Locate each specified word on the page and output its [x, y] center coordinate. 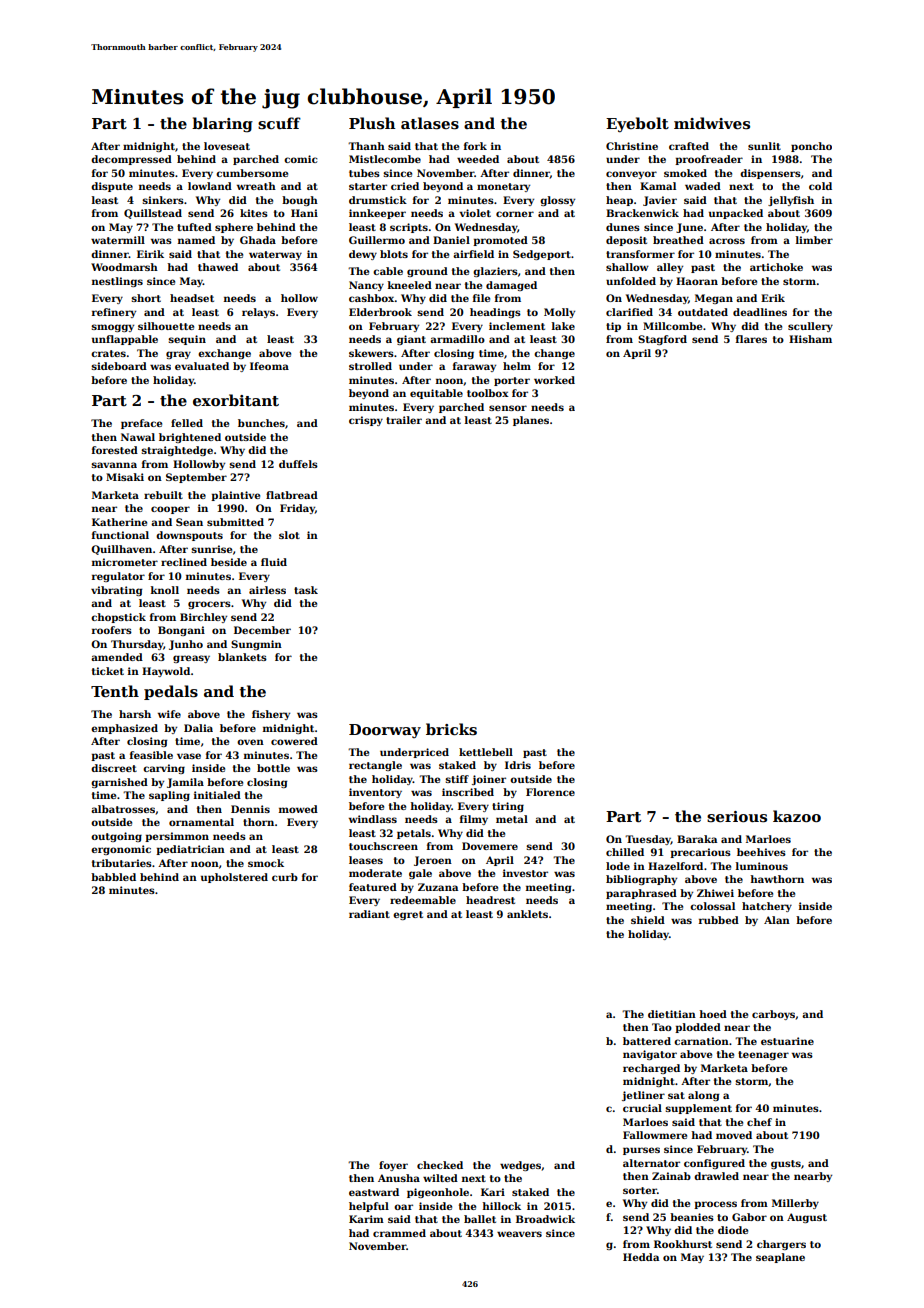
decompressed [131, 160]
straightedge [177, 451]
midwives [712, 123]
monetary [503, 187]
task [306, 590]
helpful [369, 1207]
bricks [451, 729]
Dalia [198, 728]
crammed [399, 1233]
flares [751, 339]
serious [737, 817]
